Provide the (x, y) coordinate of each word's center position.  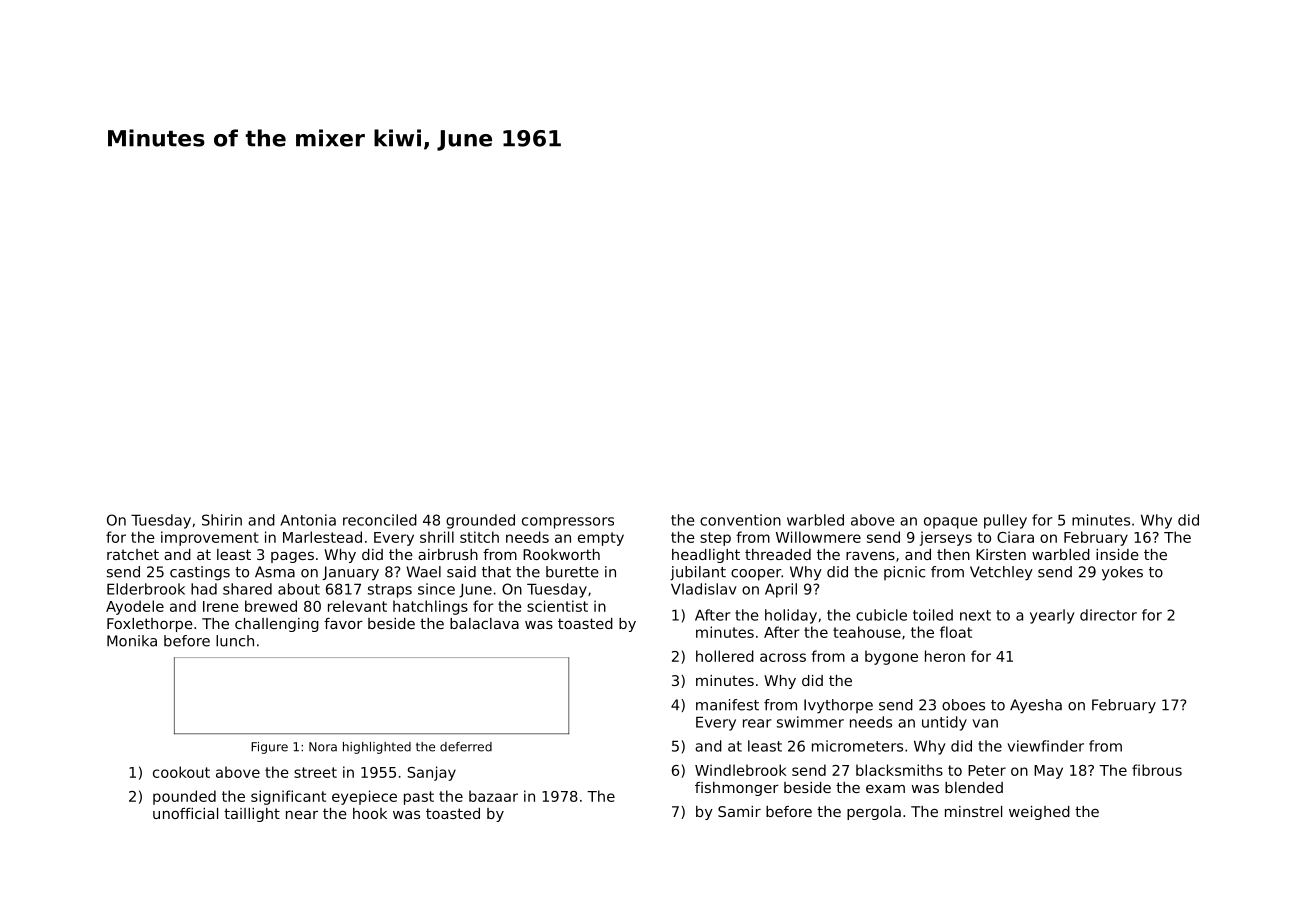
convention (740, 520)
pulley (1005, 521)
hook (370, 813)
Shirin (222, 520)
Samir (739, 811)
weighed (1039, 813)
